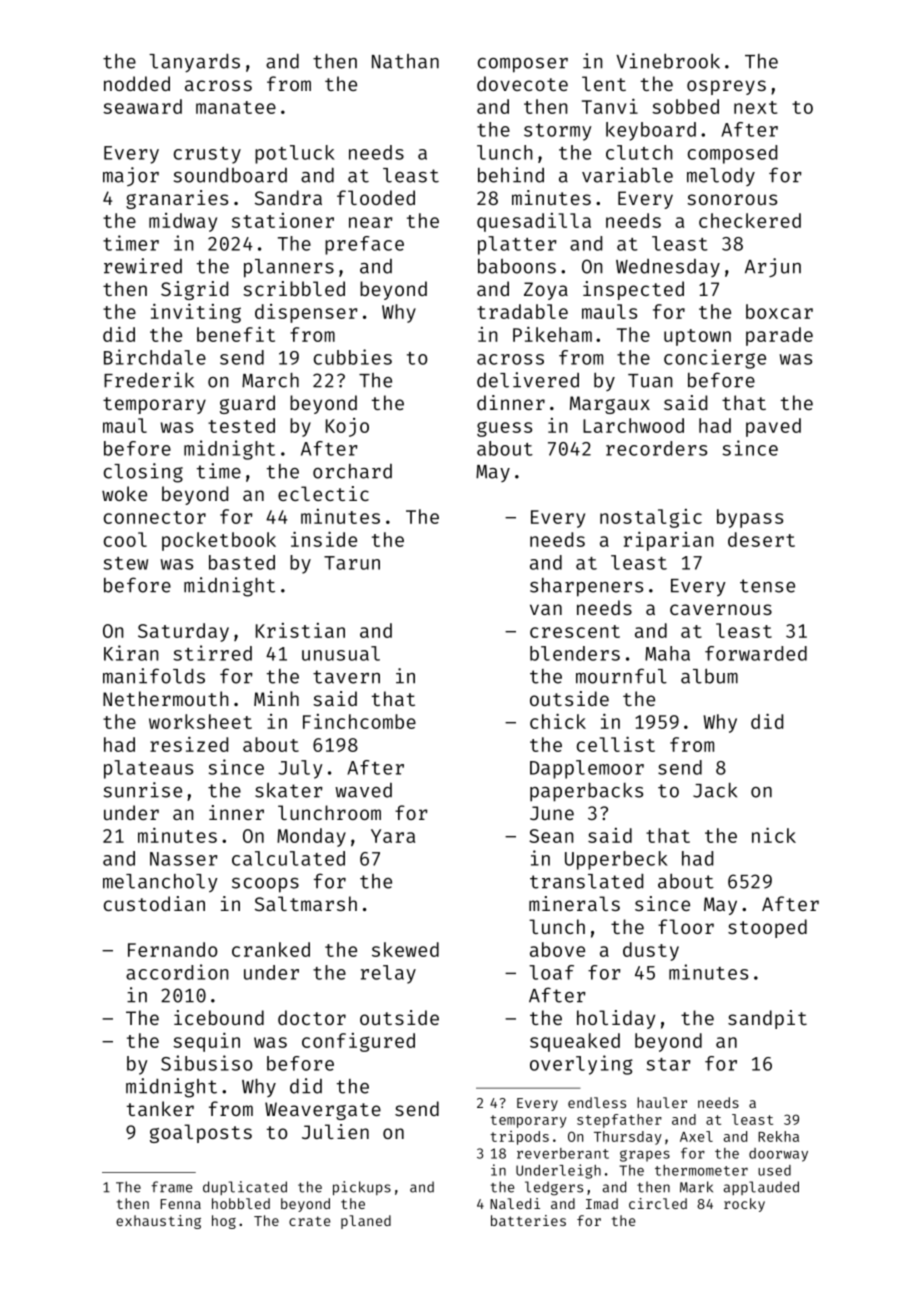  Describe the element at coordinates (767, 928) in the page. I see `stooped` at that location.
